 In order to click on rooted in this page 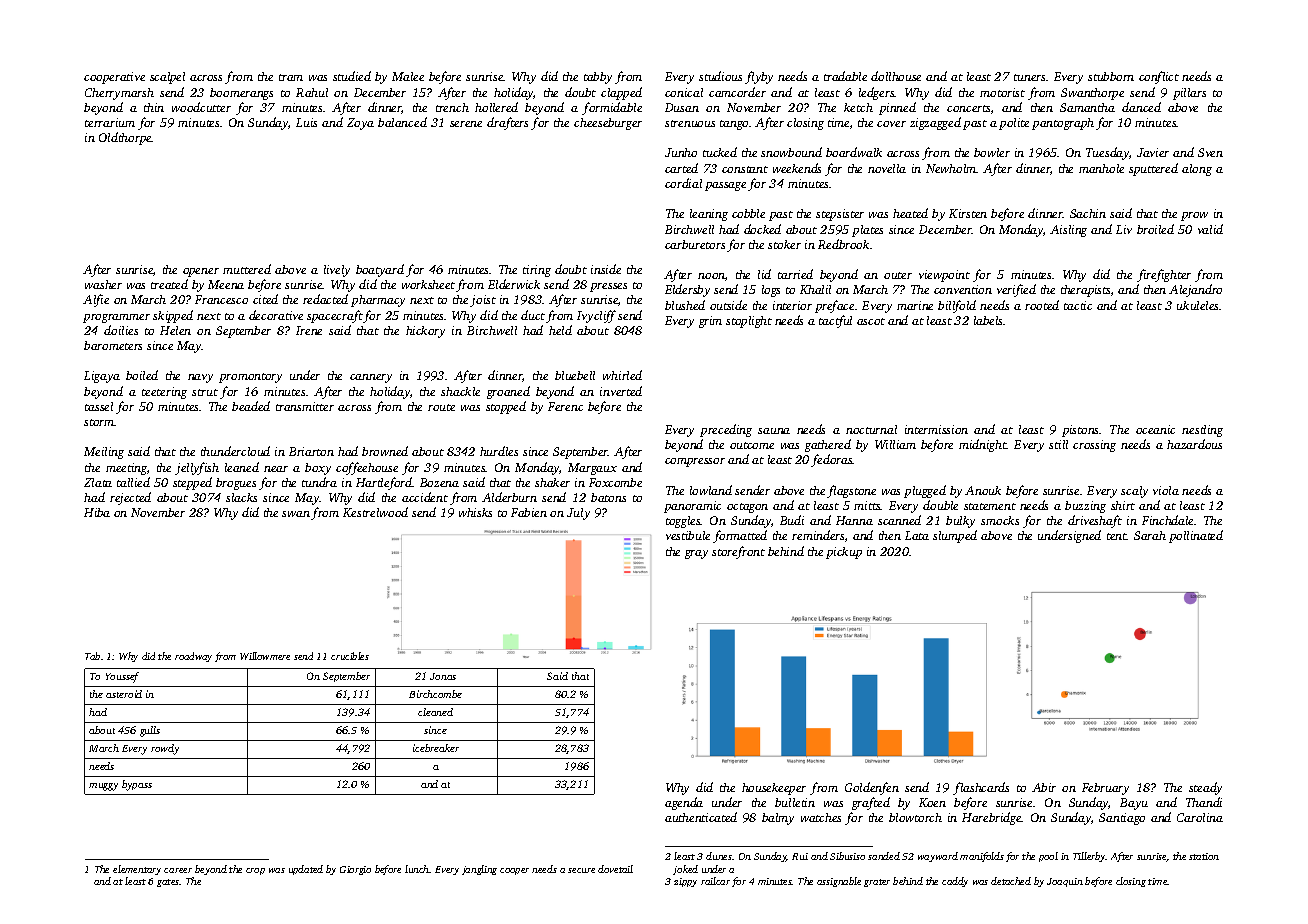, I will do `click(1042, 305)`.
